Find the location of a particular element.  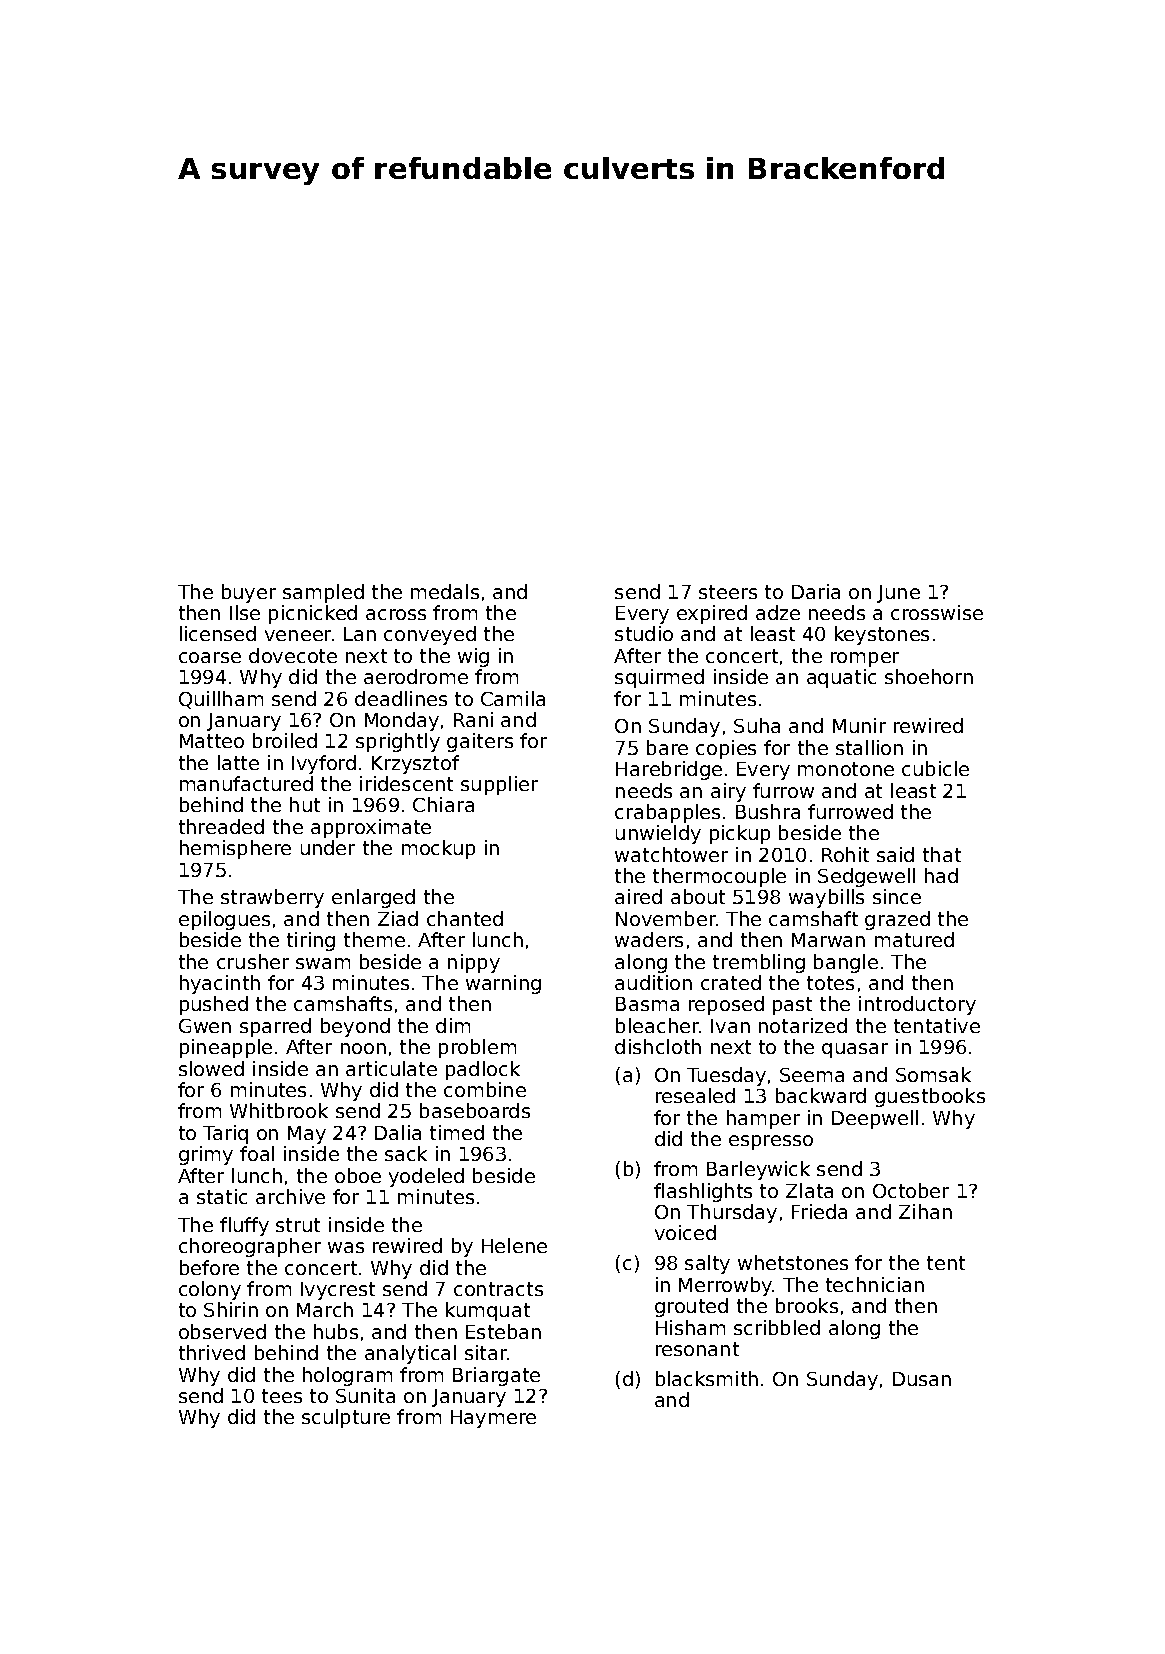

steers is located at coordinates (728, 592).
